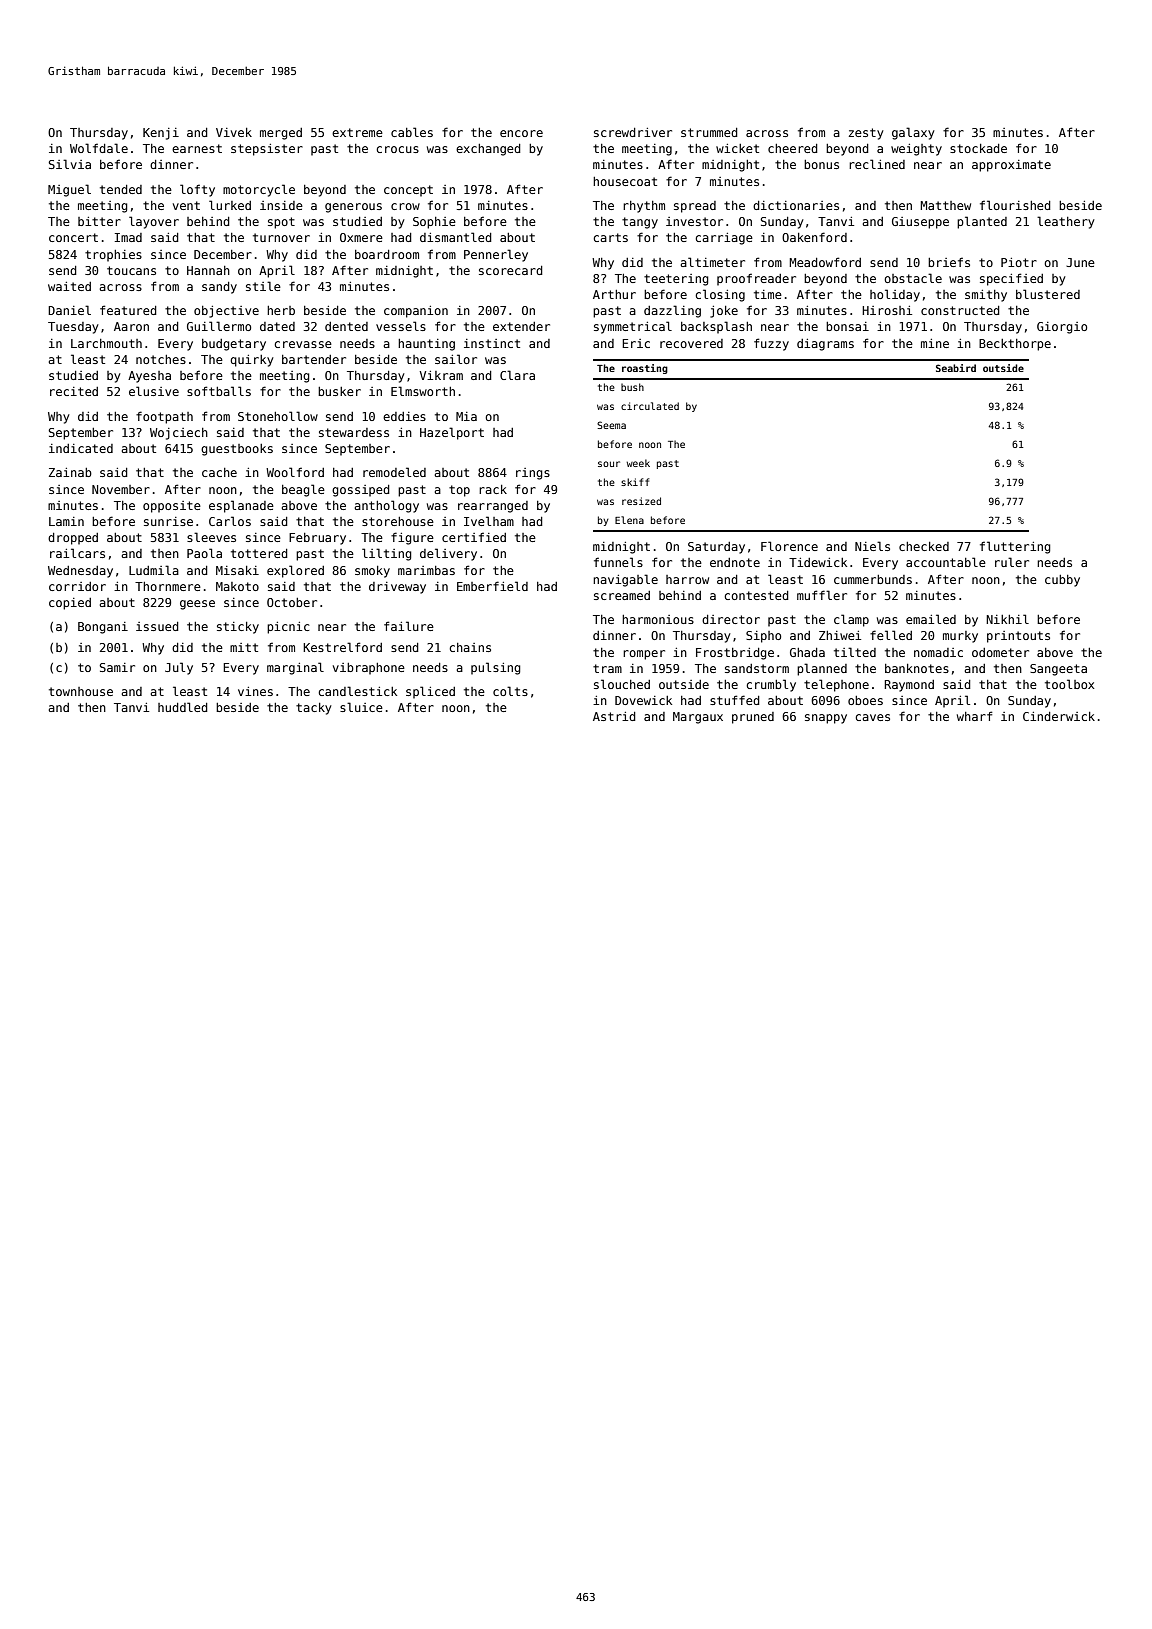  Describe the element at coordinates (470, 647) in the screenshot. I see `chains` at that location.
